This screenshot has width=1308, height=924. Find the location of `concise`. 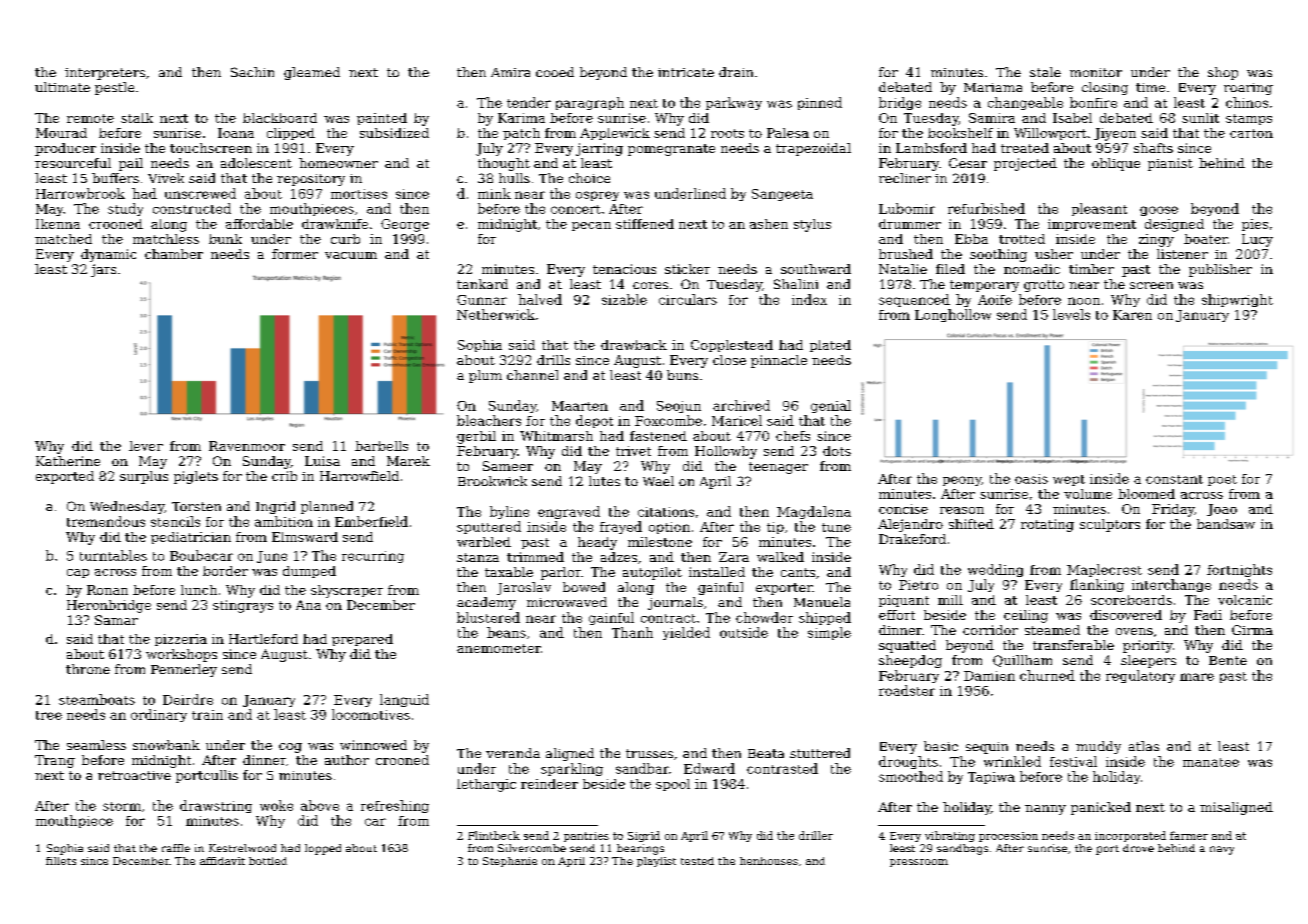

concise is located at coordinates (903, 509).
